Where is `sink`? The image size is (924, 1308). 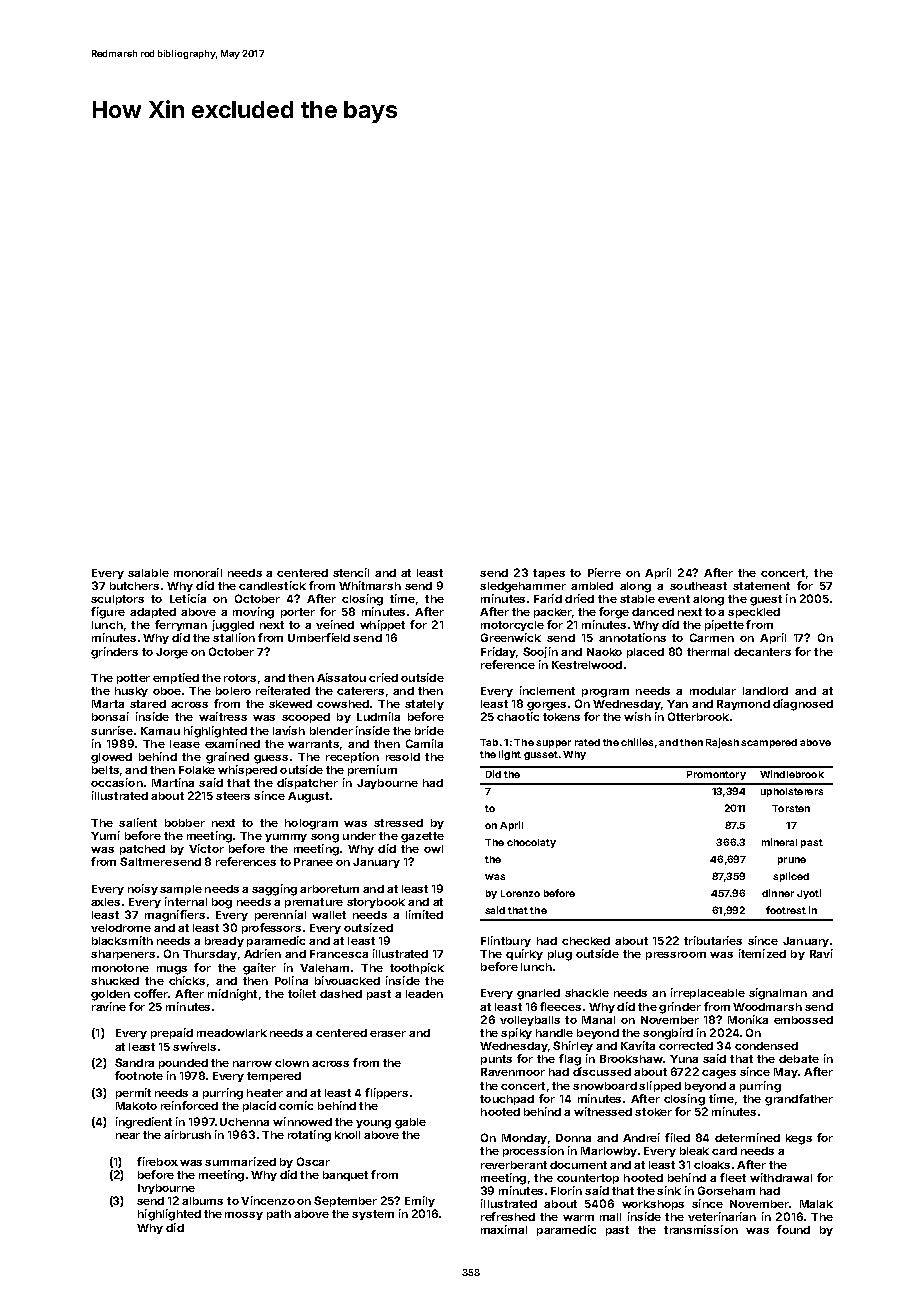 sink is located at coordinates (669, 1190).
